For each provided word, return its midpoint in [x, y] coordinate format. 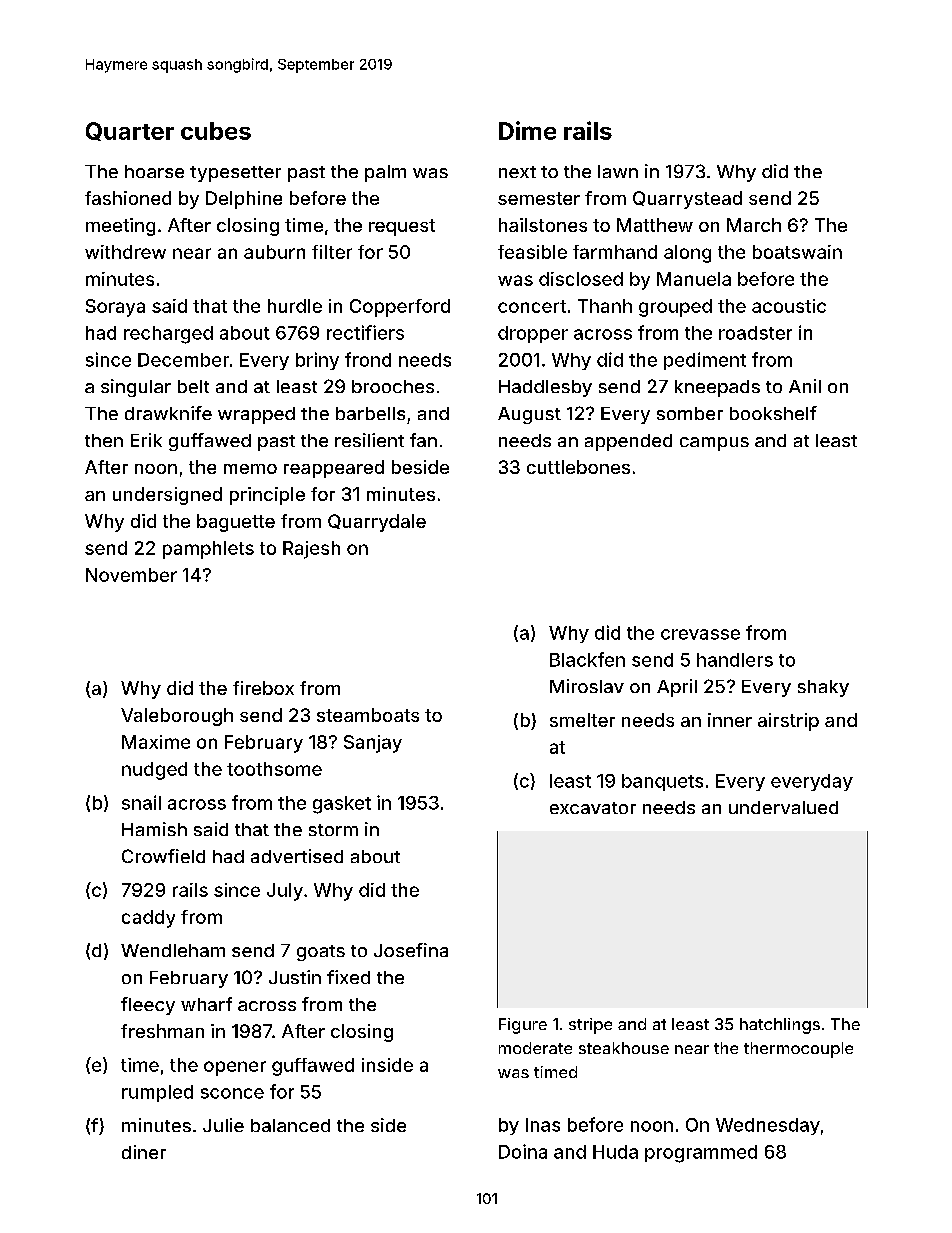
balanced [290, 1125]
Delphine [244, 200]
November [131, 575]
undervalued [783, 807]
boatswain [797, 252]
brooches [393, 386]
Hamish [154, 829]
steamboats [368, 715]
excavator [593, 808]
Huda [615, 1152]
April [677, 688]
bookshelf [773, 413]
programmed [701, 1154]
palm [385, 173]
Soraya [115, 308]
